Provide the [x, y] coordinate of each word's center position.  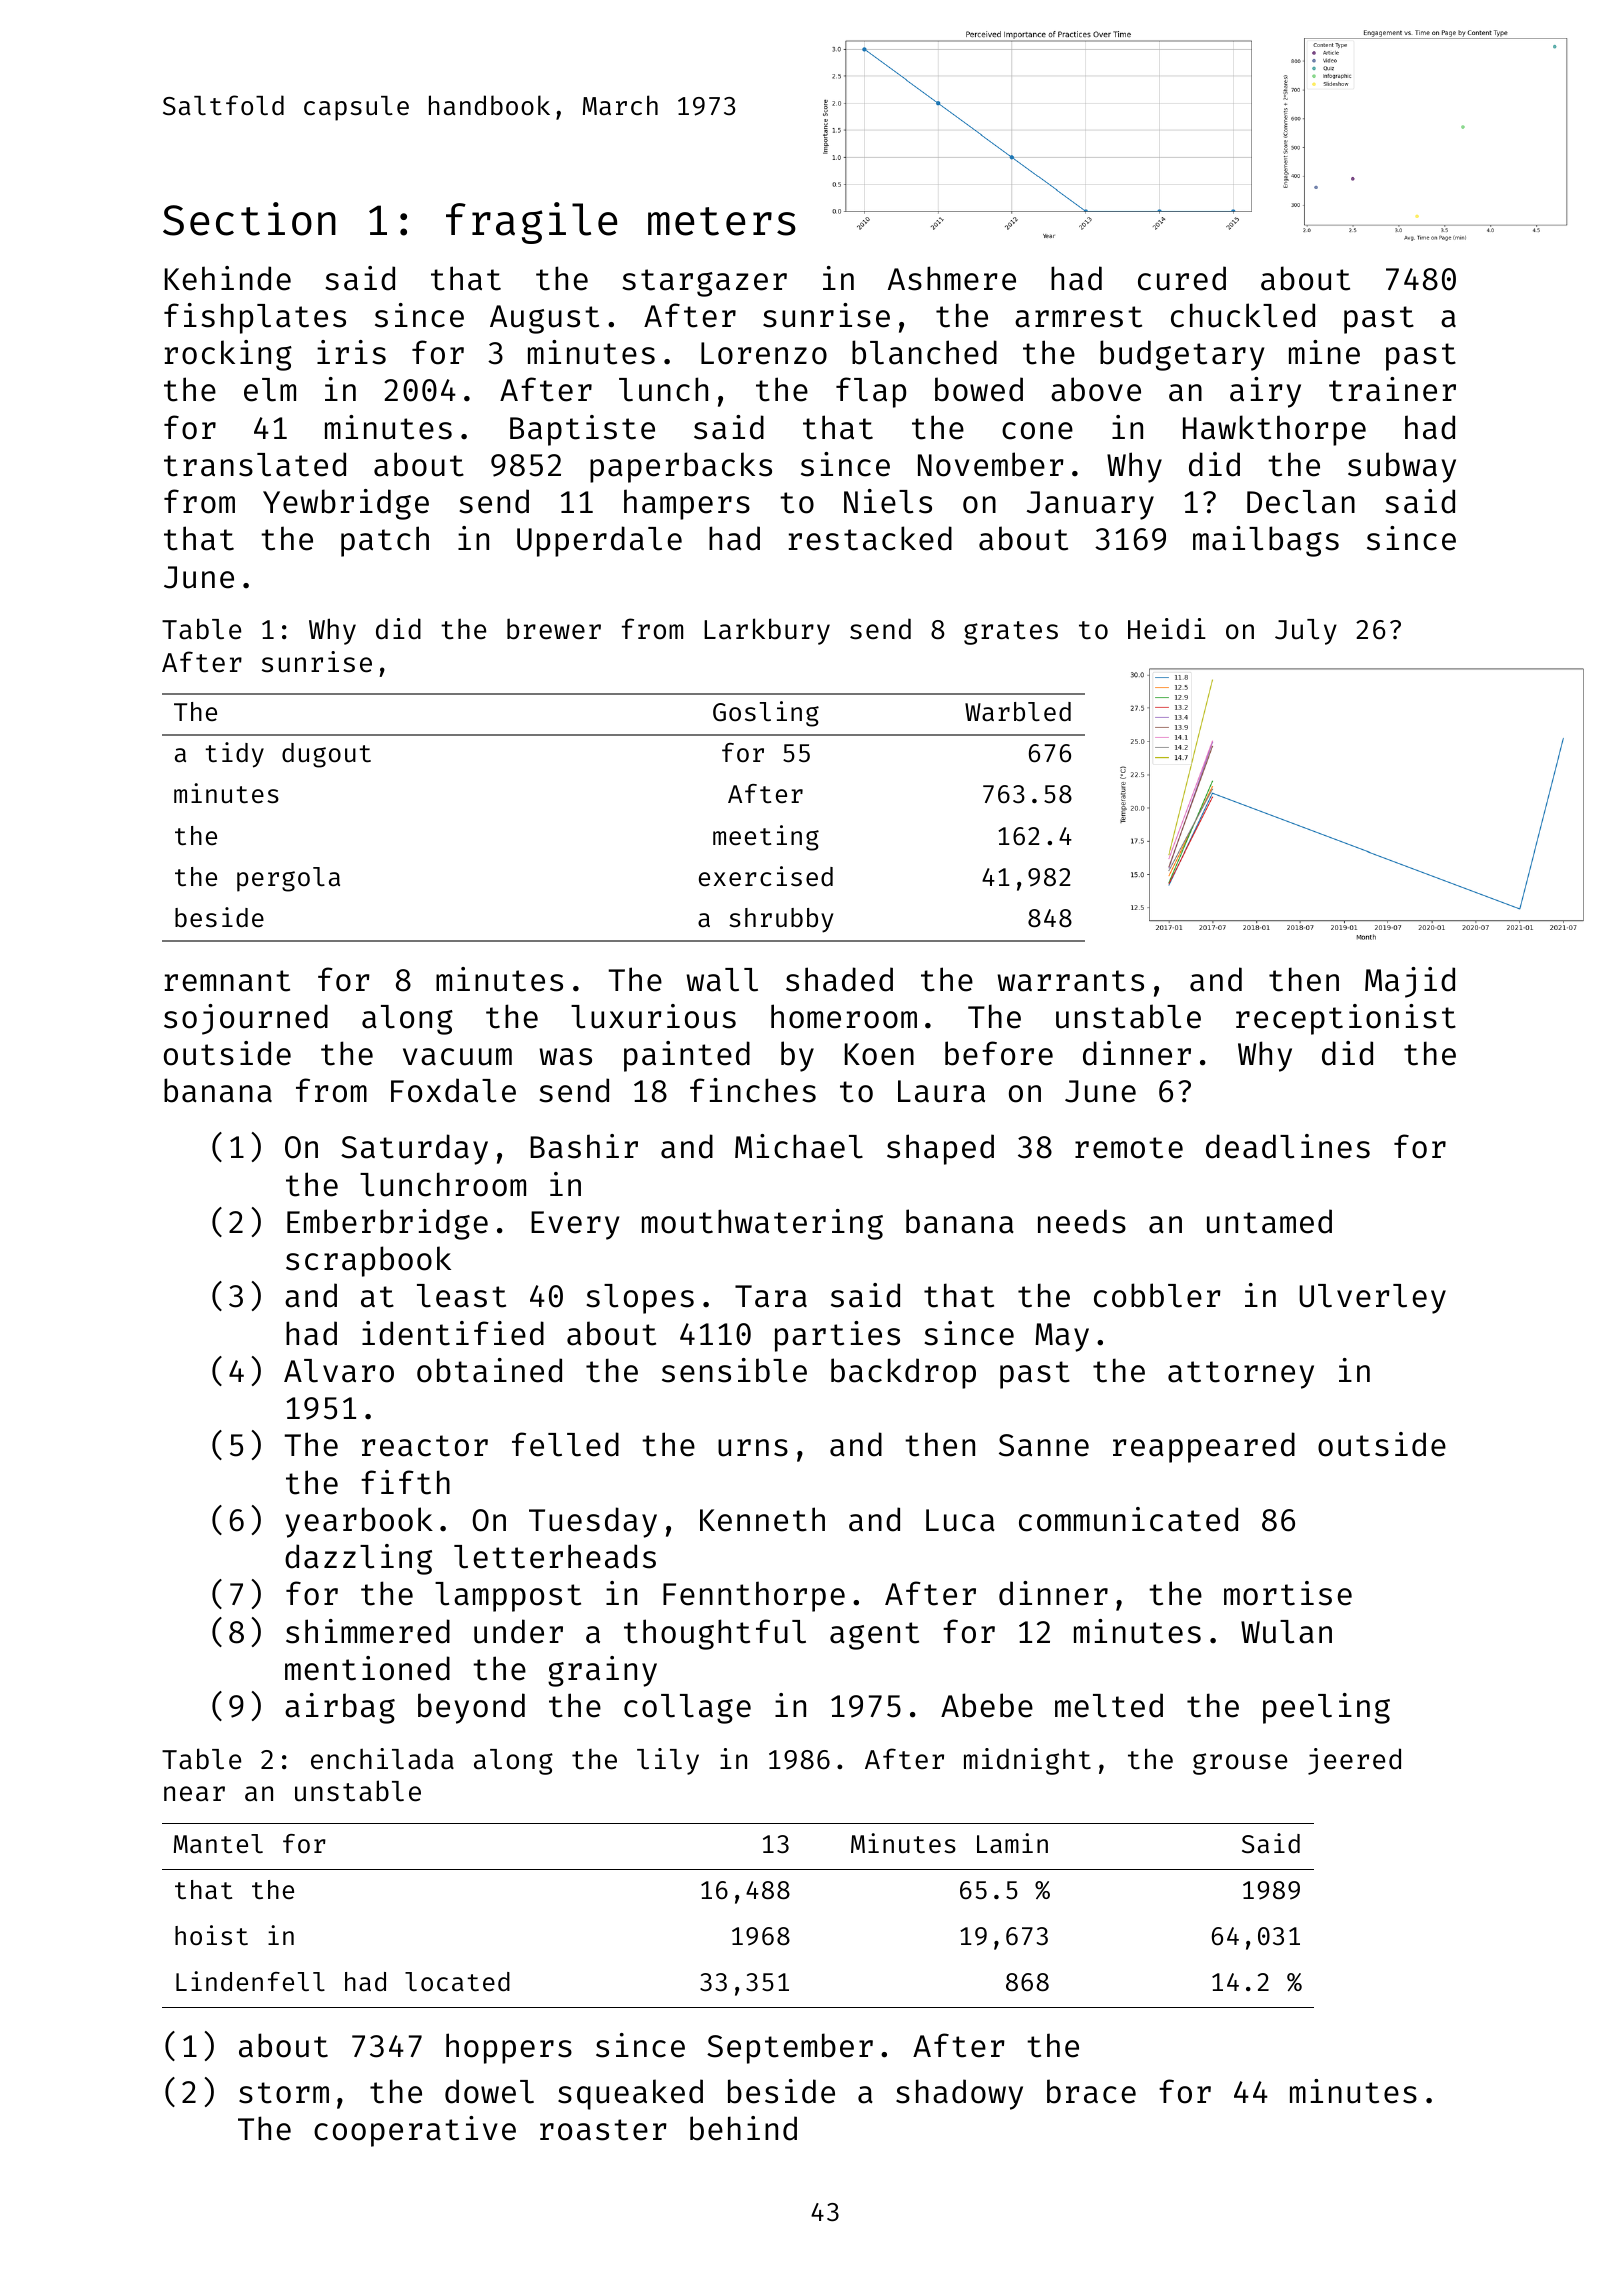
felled [565, 1444]
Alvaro [339, 1371]
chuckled [1243, 315]
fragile [531, 223]
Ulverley [1372, 1299]
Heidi [1167, 629]
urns [753, 1448]
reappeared [1204, 1447]
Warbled [1018, 712]
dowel [489, 2091]
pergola [288, 879]
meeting [766, 838]
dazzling [358, 1559]
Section [249, 219]
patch [385, 541]
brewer [554, 629]
